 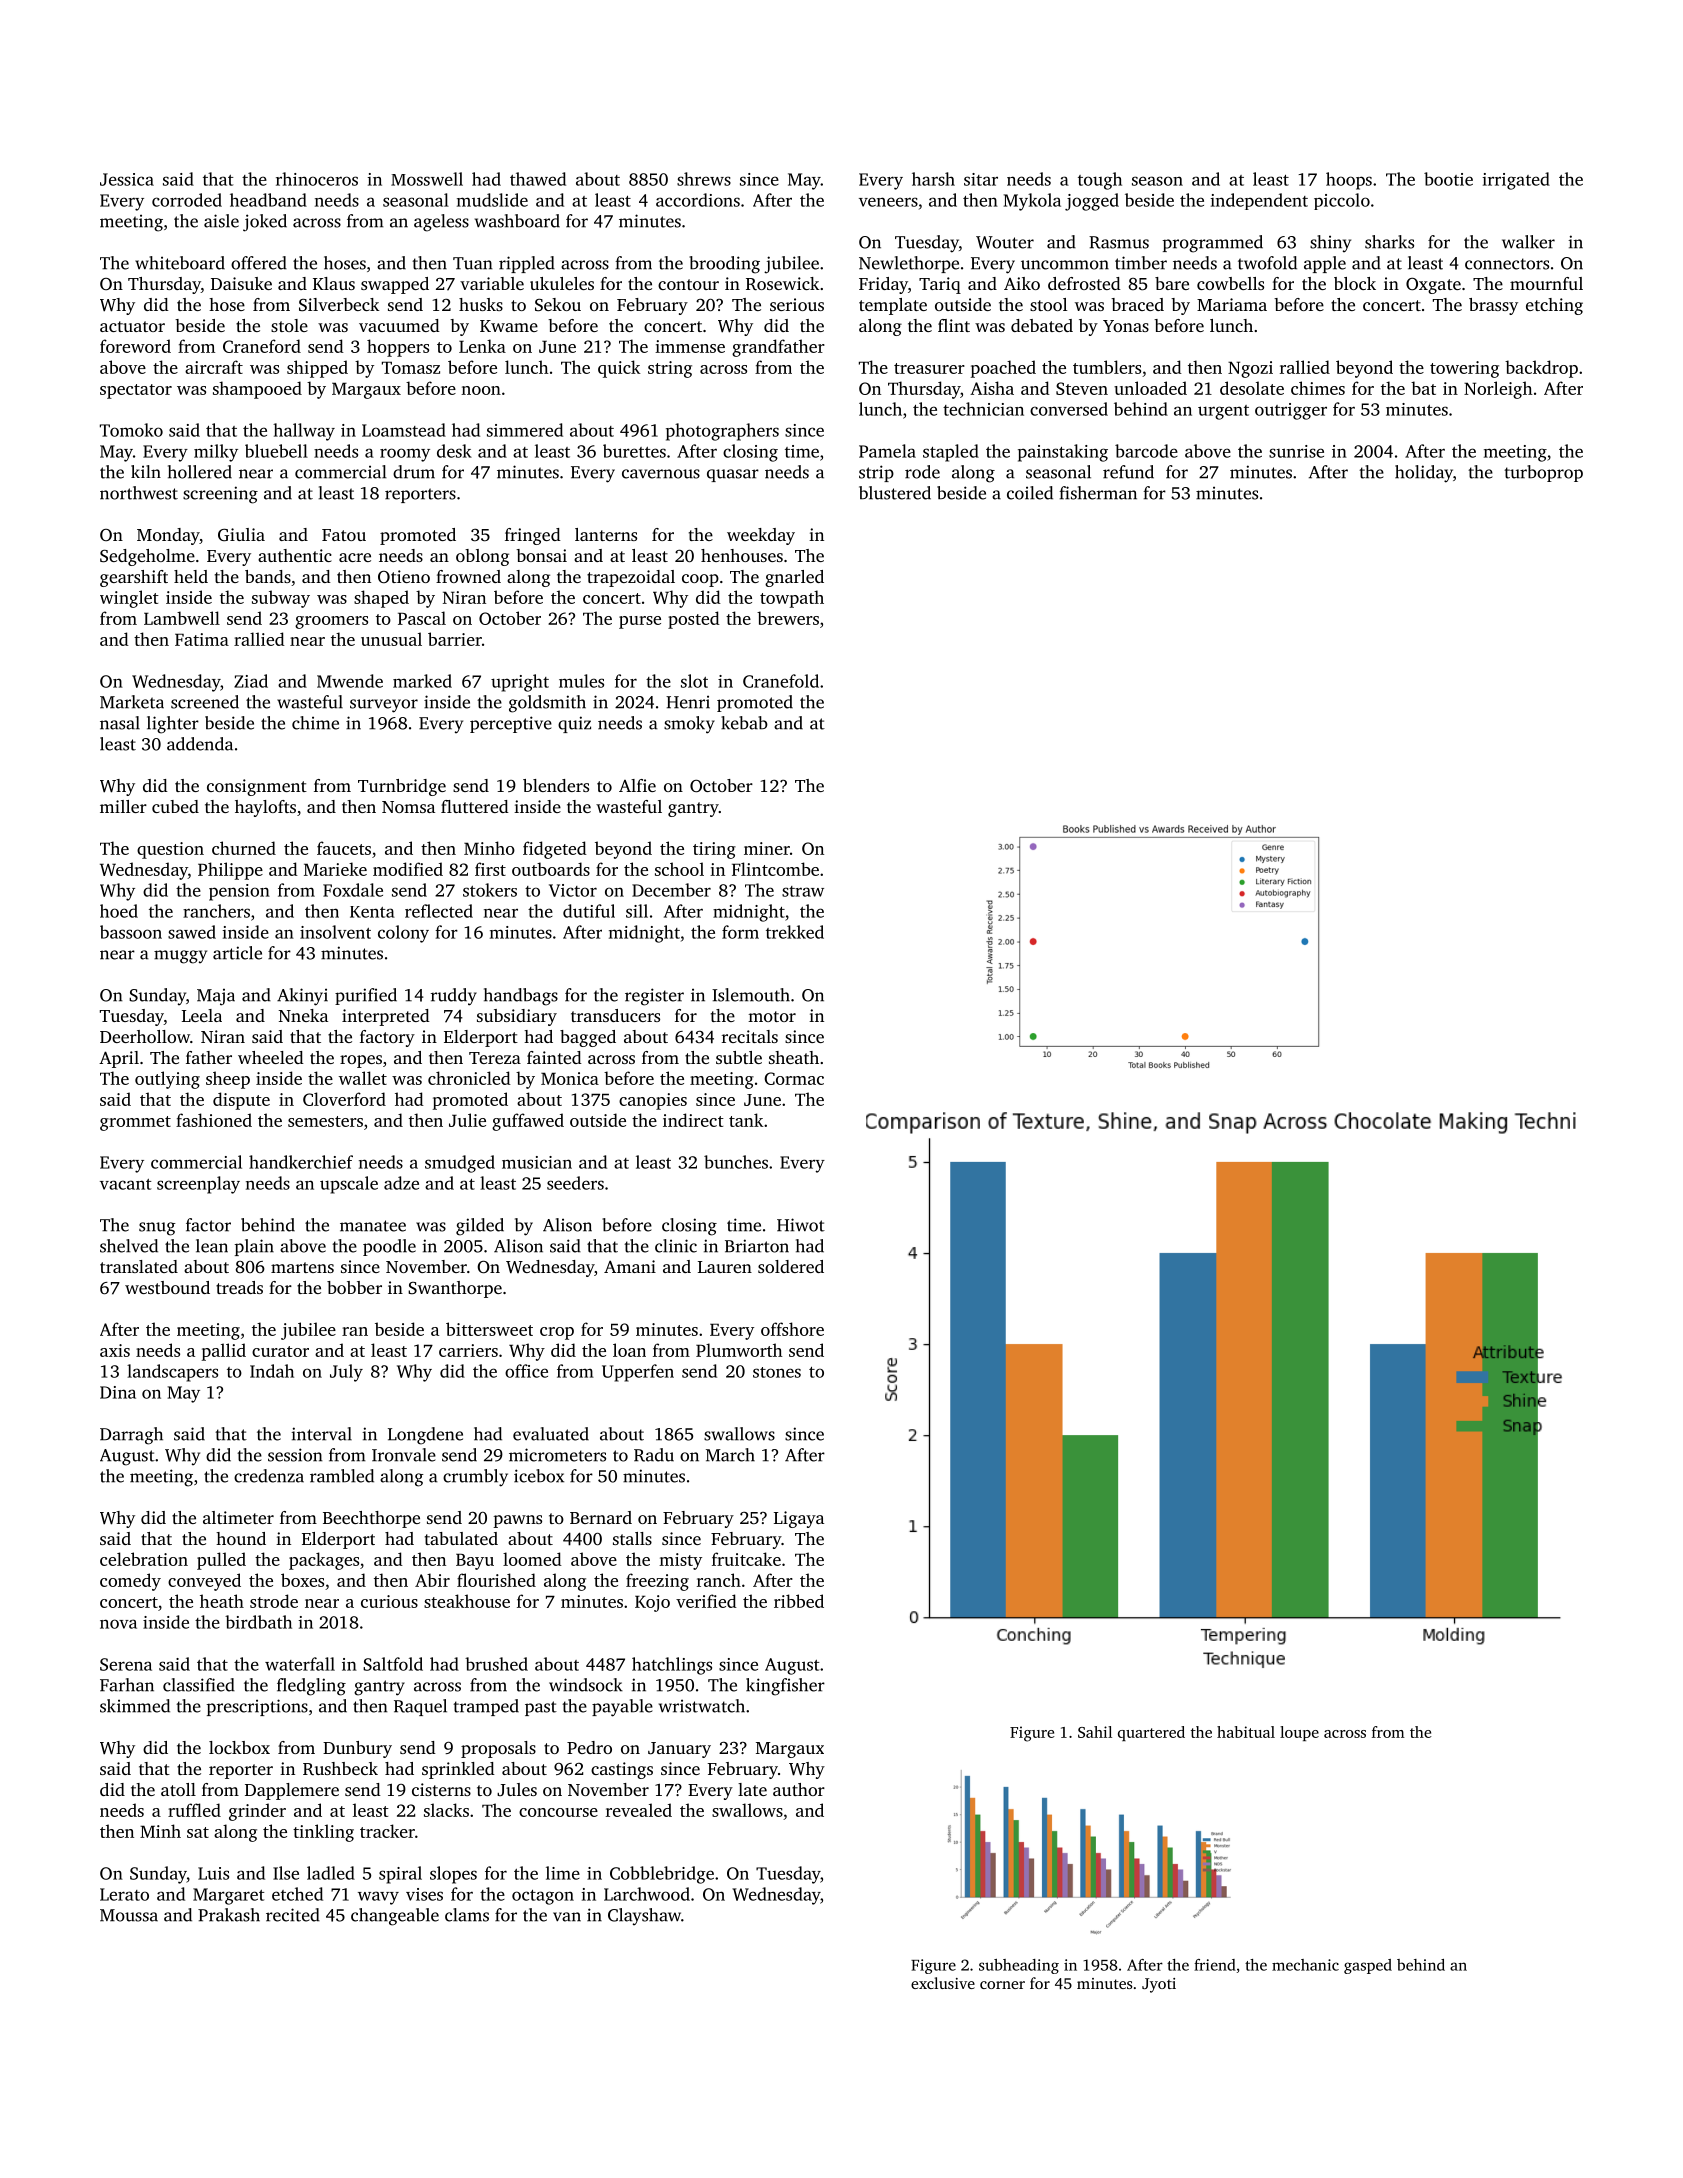 I want to click on comedy, so click(x=130, y=1582).
